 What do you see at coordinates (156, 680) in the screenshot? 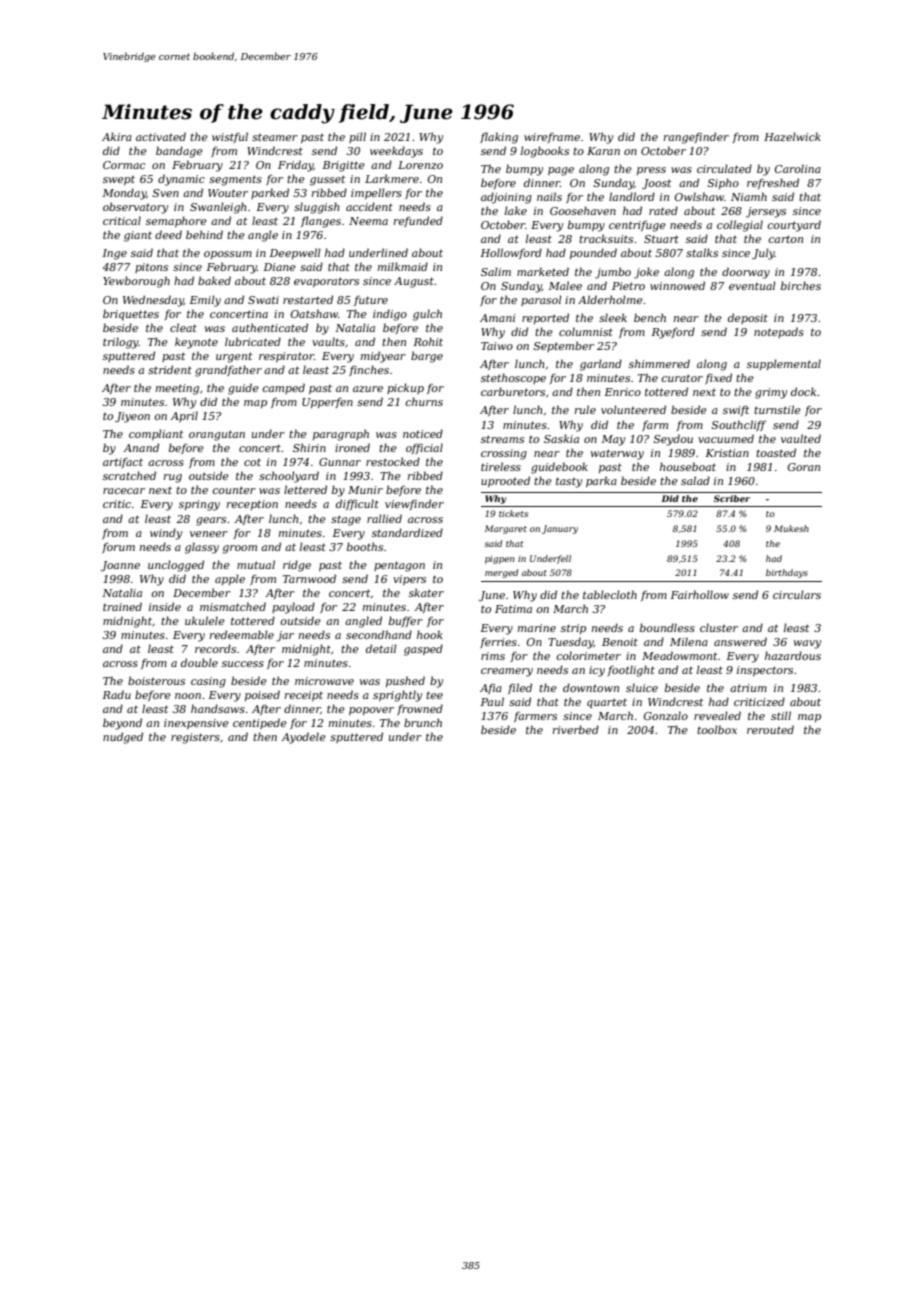
I see `boisterous` at bounding box center [156, 680].
